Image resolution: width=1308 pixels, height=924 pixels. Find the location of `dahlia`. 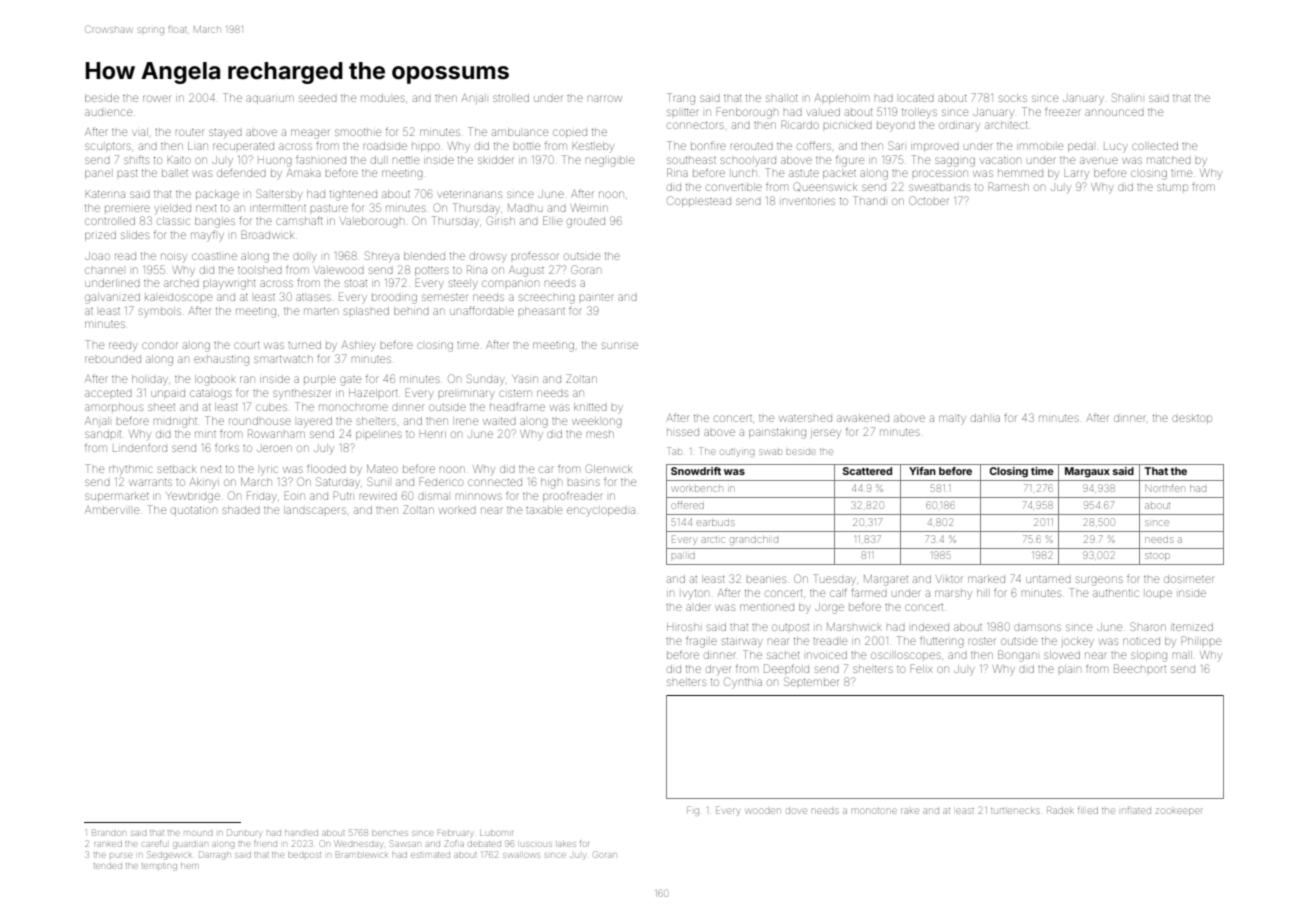

dahlia is located at coordinates (985, 418).
